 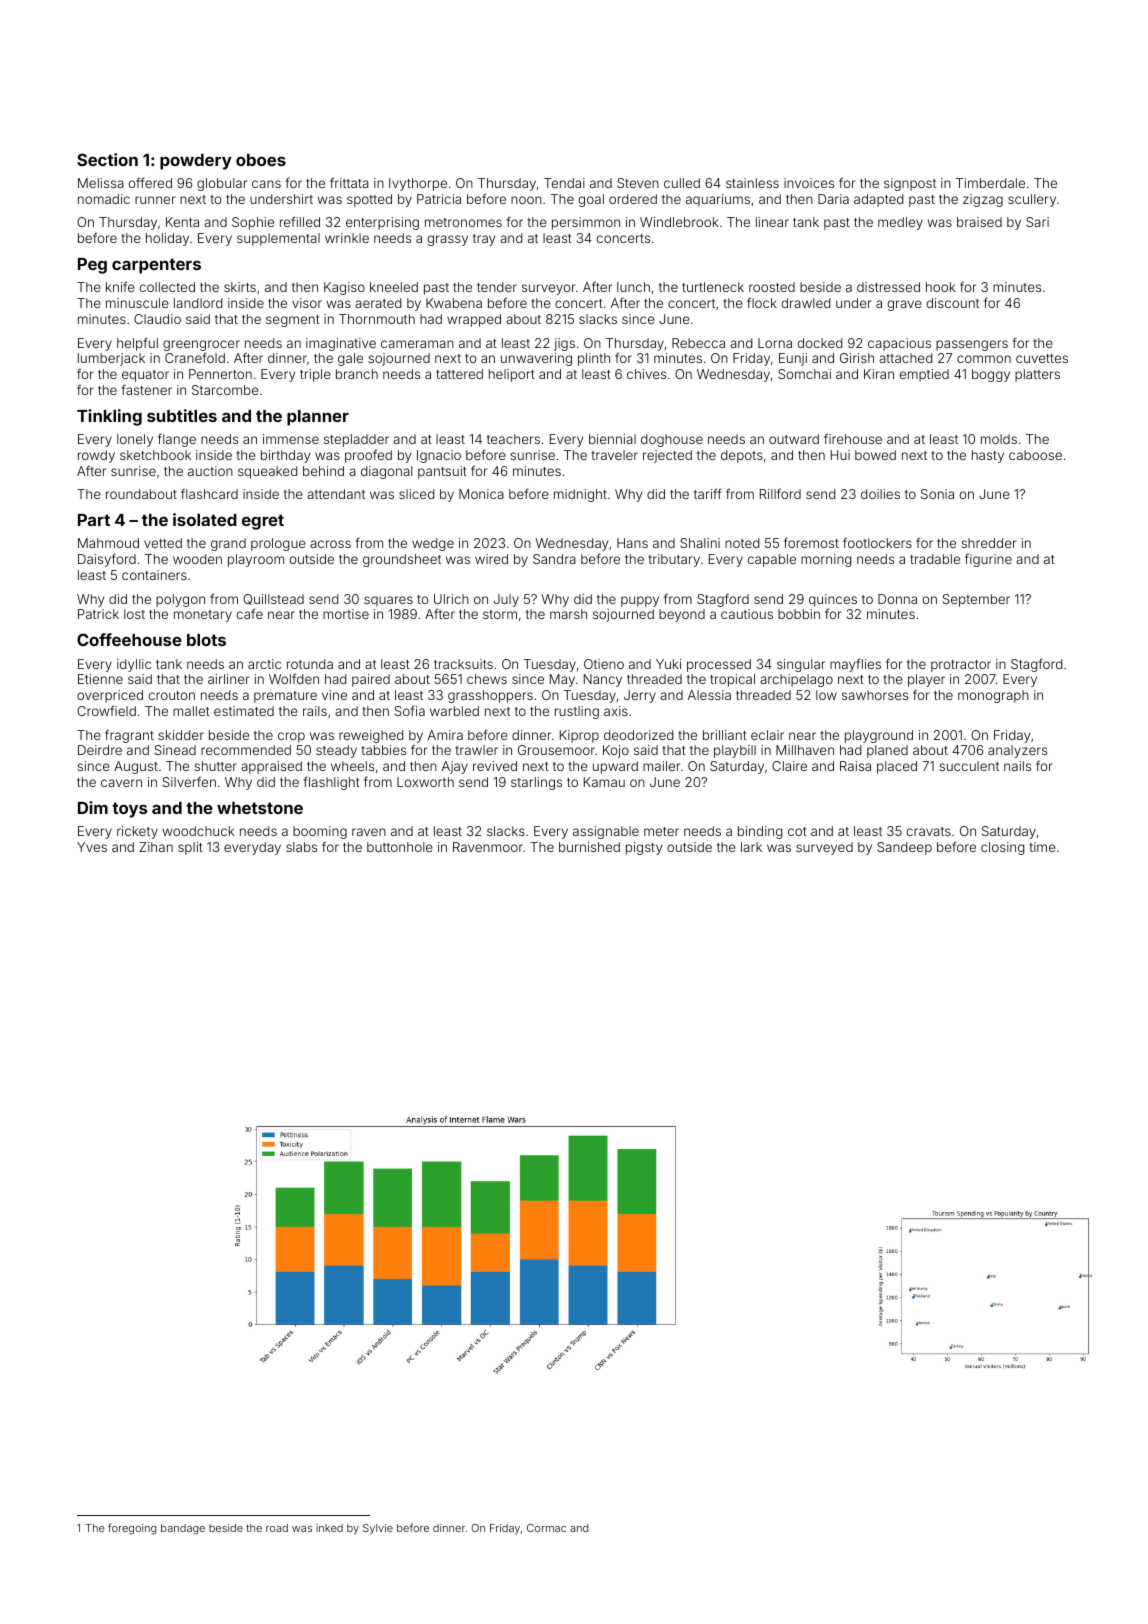 What do you see at coordinates (888, 287) in the document?
I see `distressed` at bounding box center [888, 287].
